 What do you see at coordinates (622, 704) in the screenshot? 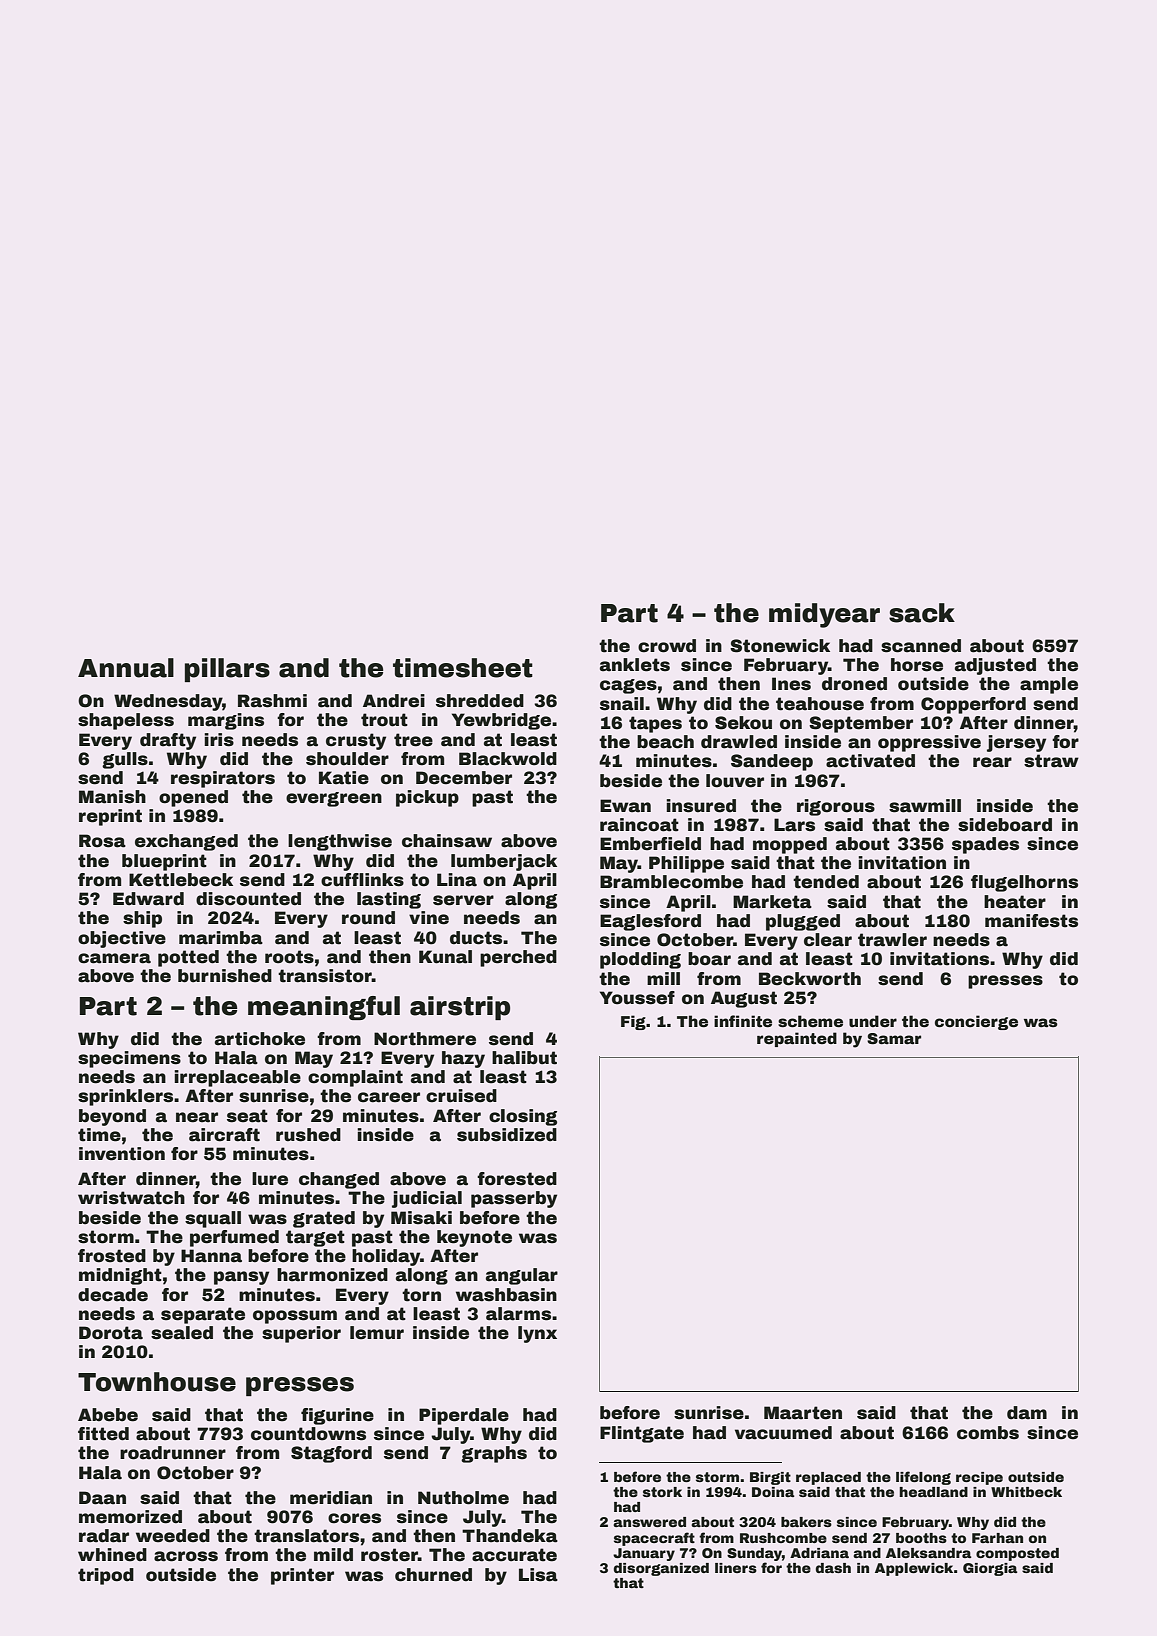
I see `snail` at bounding box center [622, 704].
